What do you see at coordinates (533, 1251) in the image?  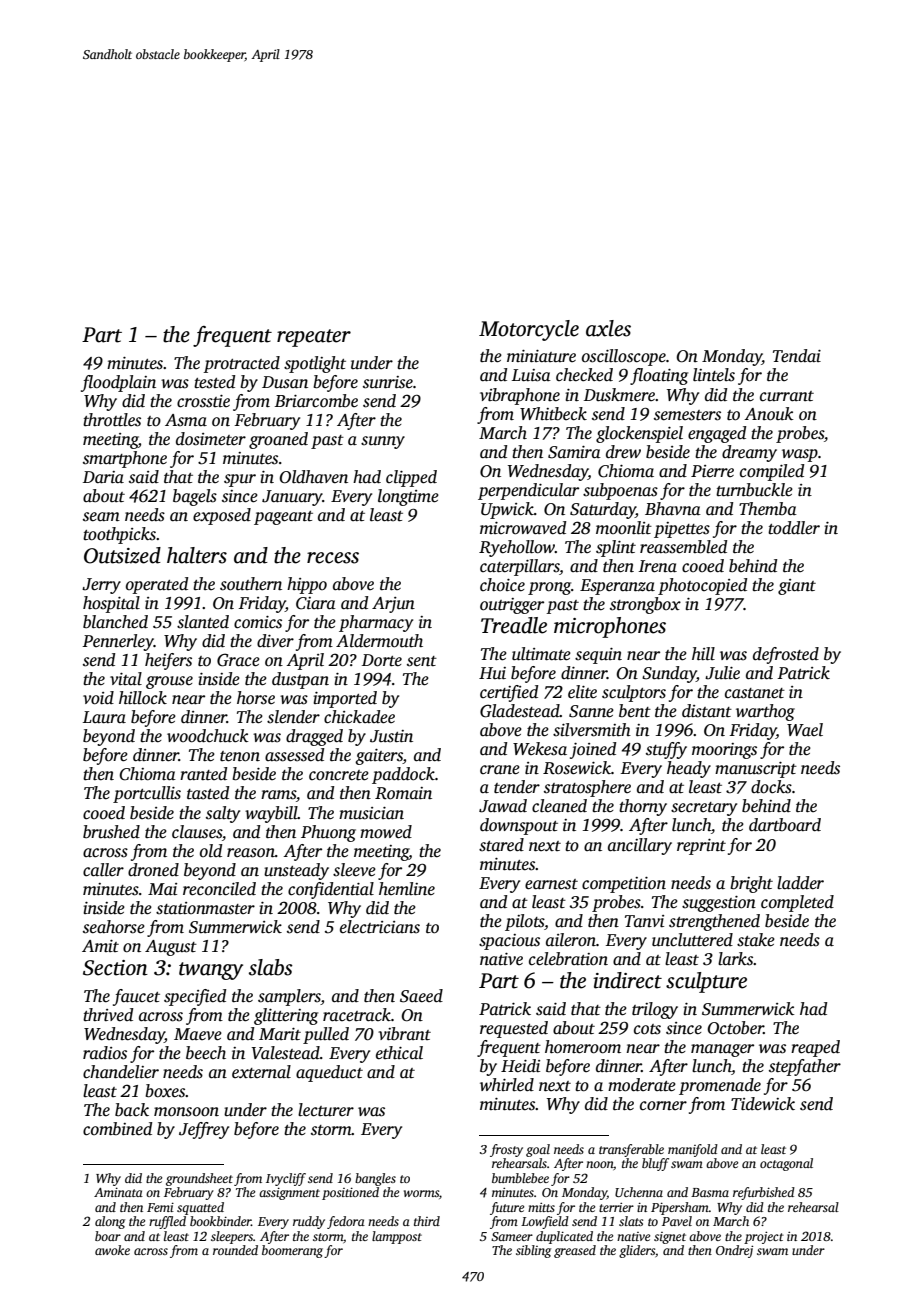 I see `sibling` at bounding box center [533, 1251].
